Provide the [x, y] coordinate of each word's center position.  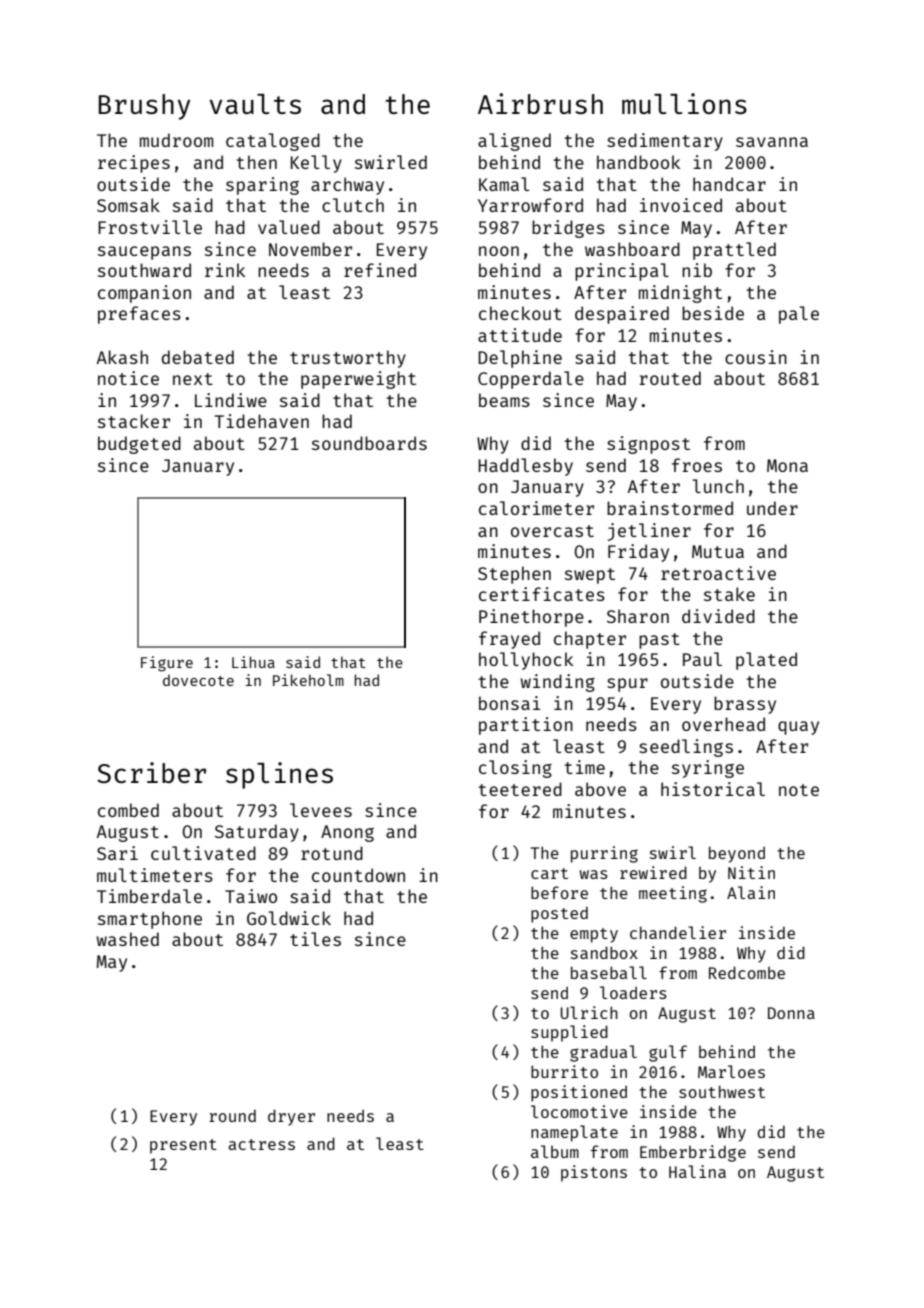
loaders [633, 992]
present [183, 1146]
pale [799, 315]
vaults [255, 104]
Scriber [151, 772]
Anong [347, 833]
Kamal [504, 184]
